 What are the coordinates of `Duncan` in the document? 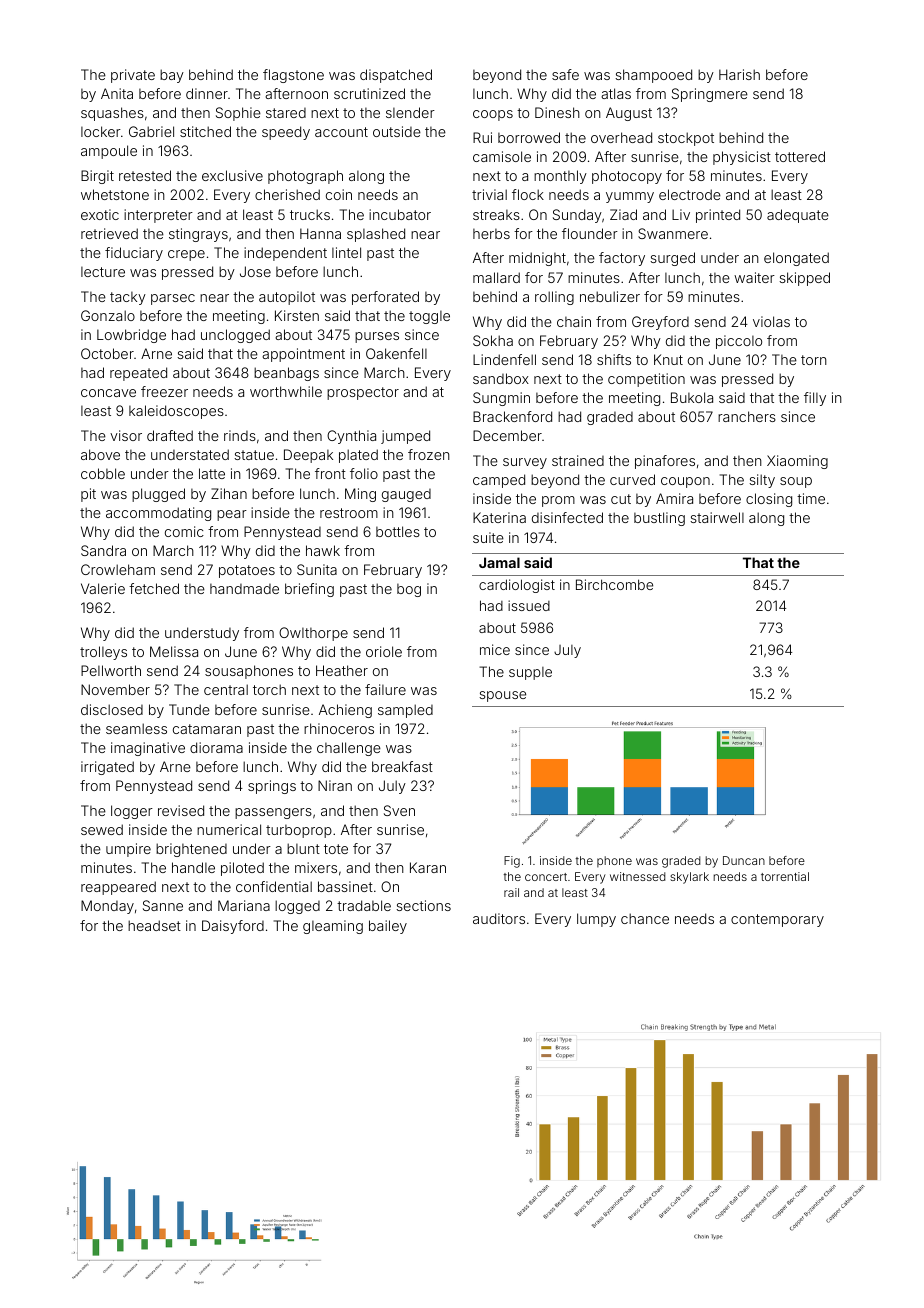 It's located at (744, 860).
